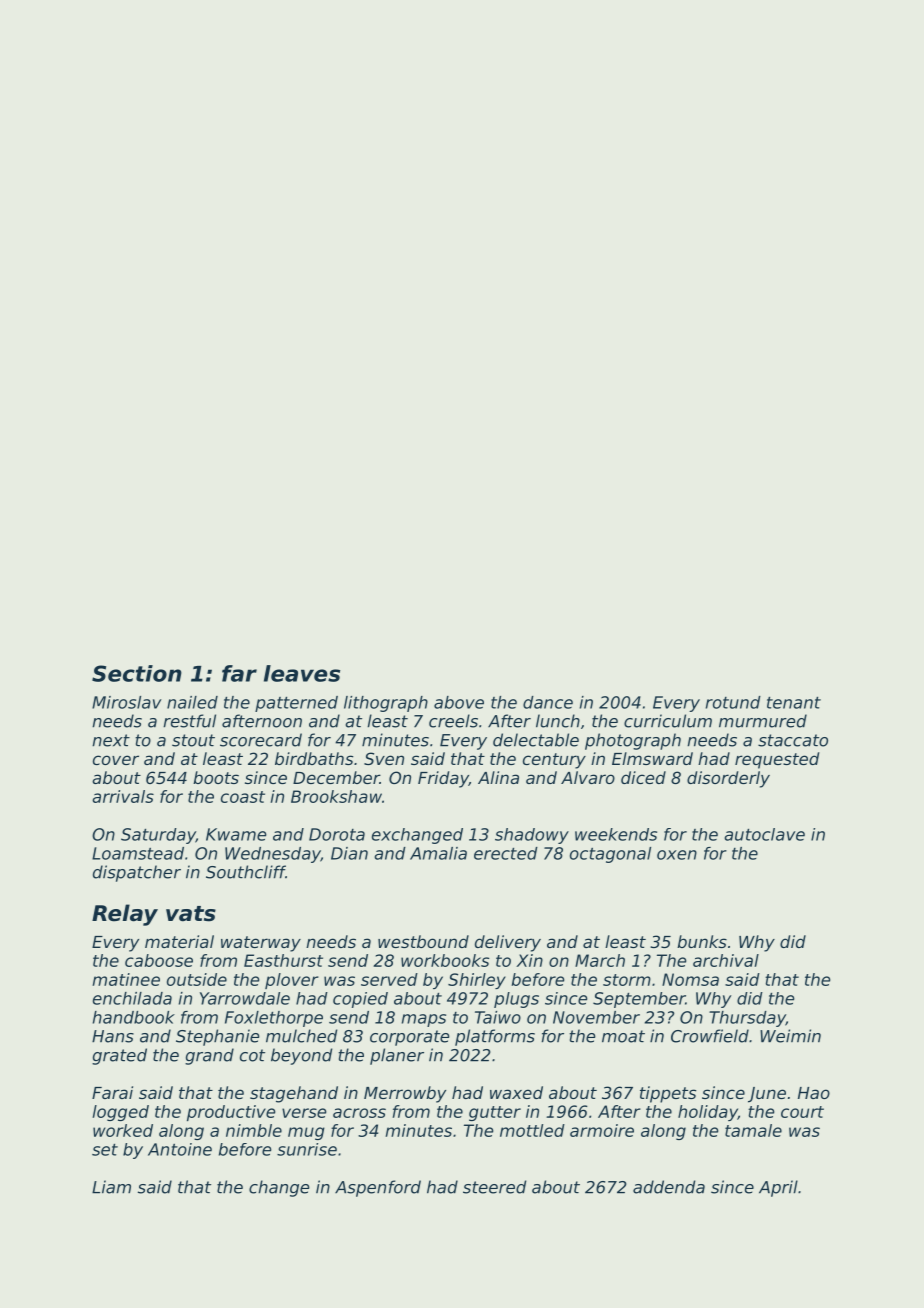 The width and height of the image is (924, 1308). I want to click on coast, so click(243, 797).
